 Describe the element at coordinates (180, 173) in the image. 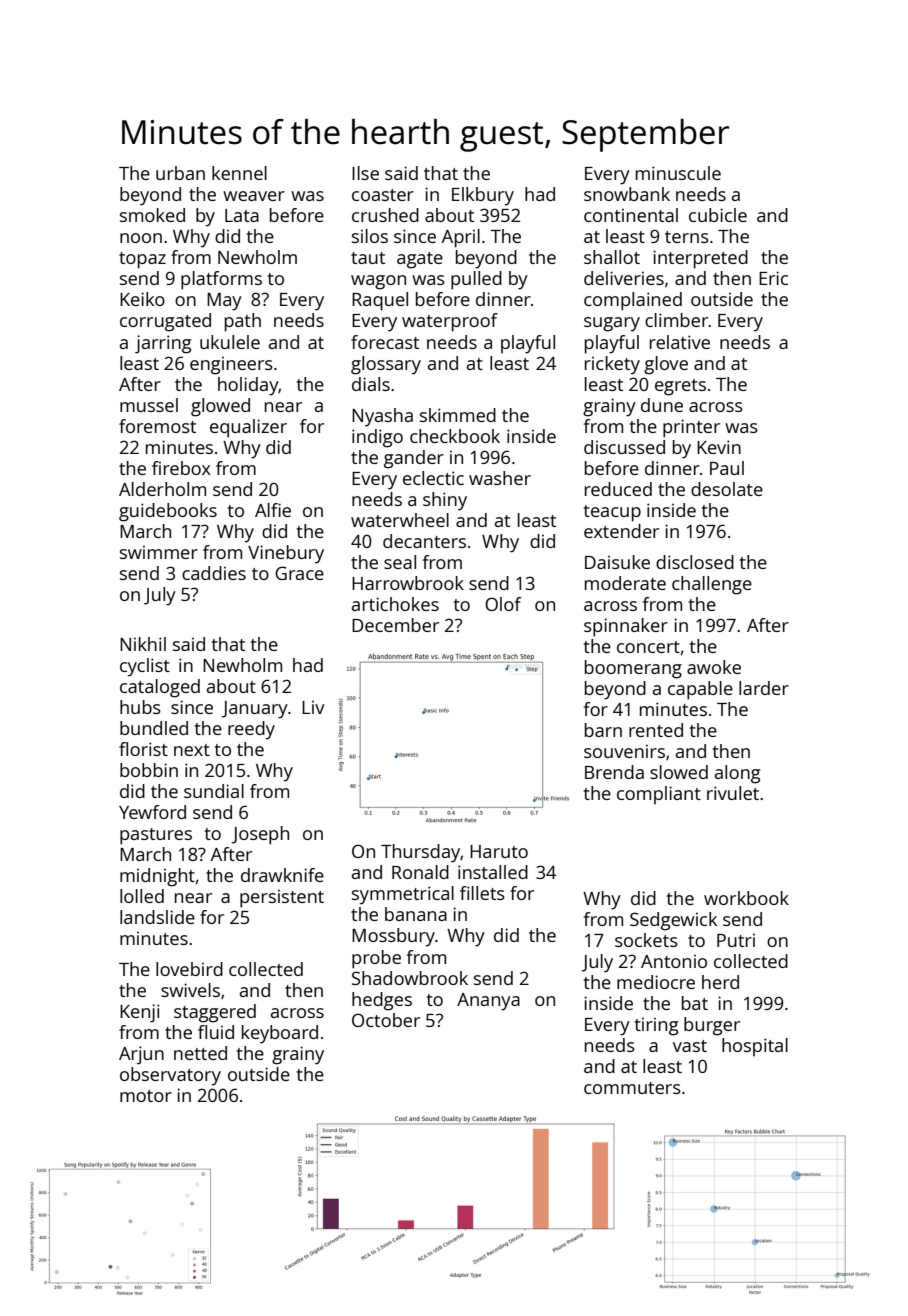

I see `urban` at that location.
